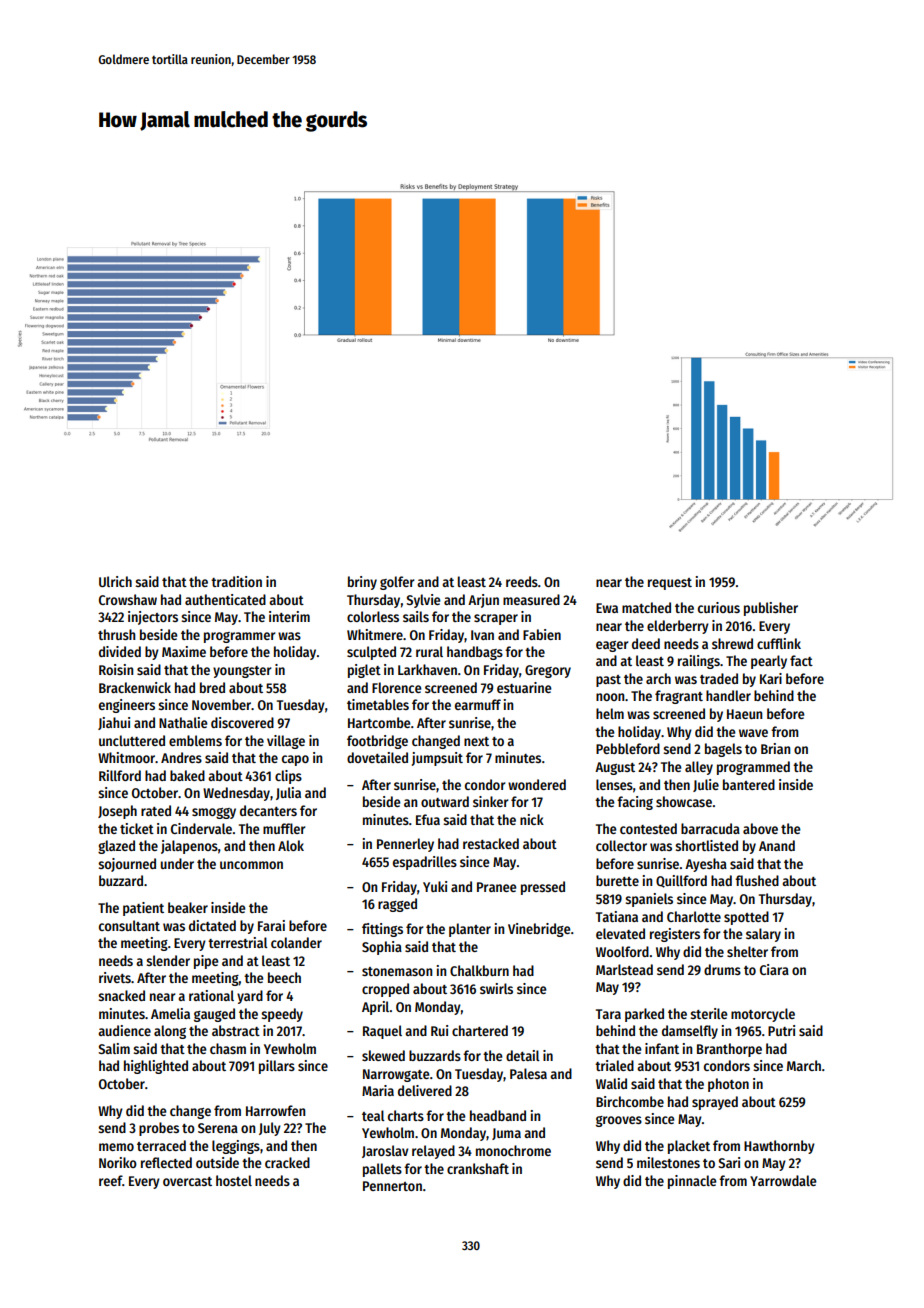 Image resolution: width=924 pixels, height=1308 pixels. I want to click on Julia, so click(288, 793).
